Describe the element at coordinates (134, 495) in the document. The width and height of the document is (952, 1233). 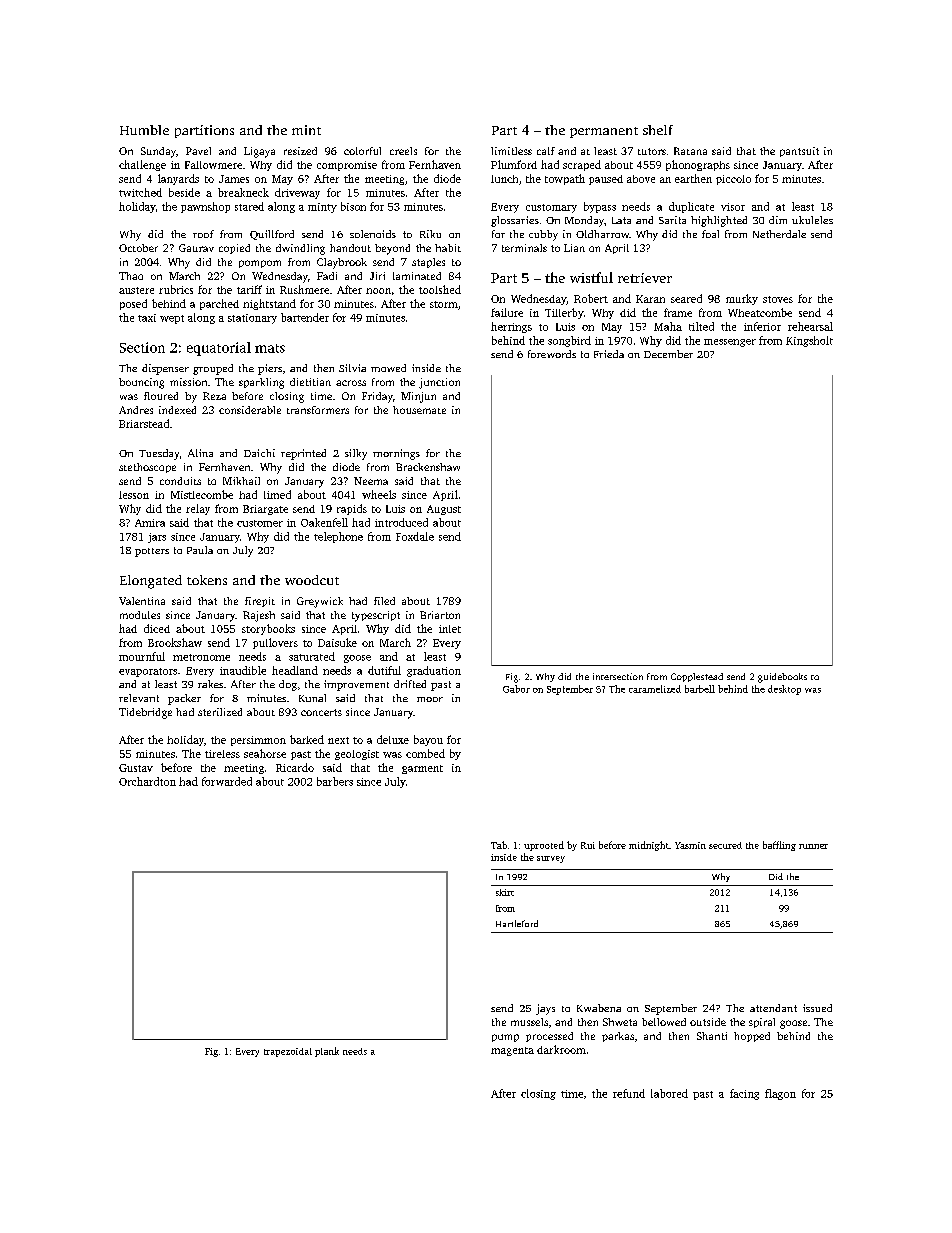
I see `lesson` at that location.
